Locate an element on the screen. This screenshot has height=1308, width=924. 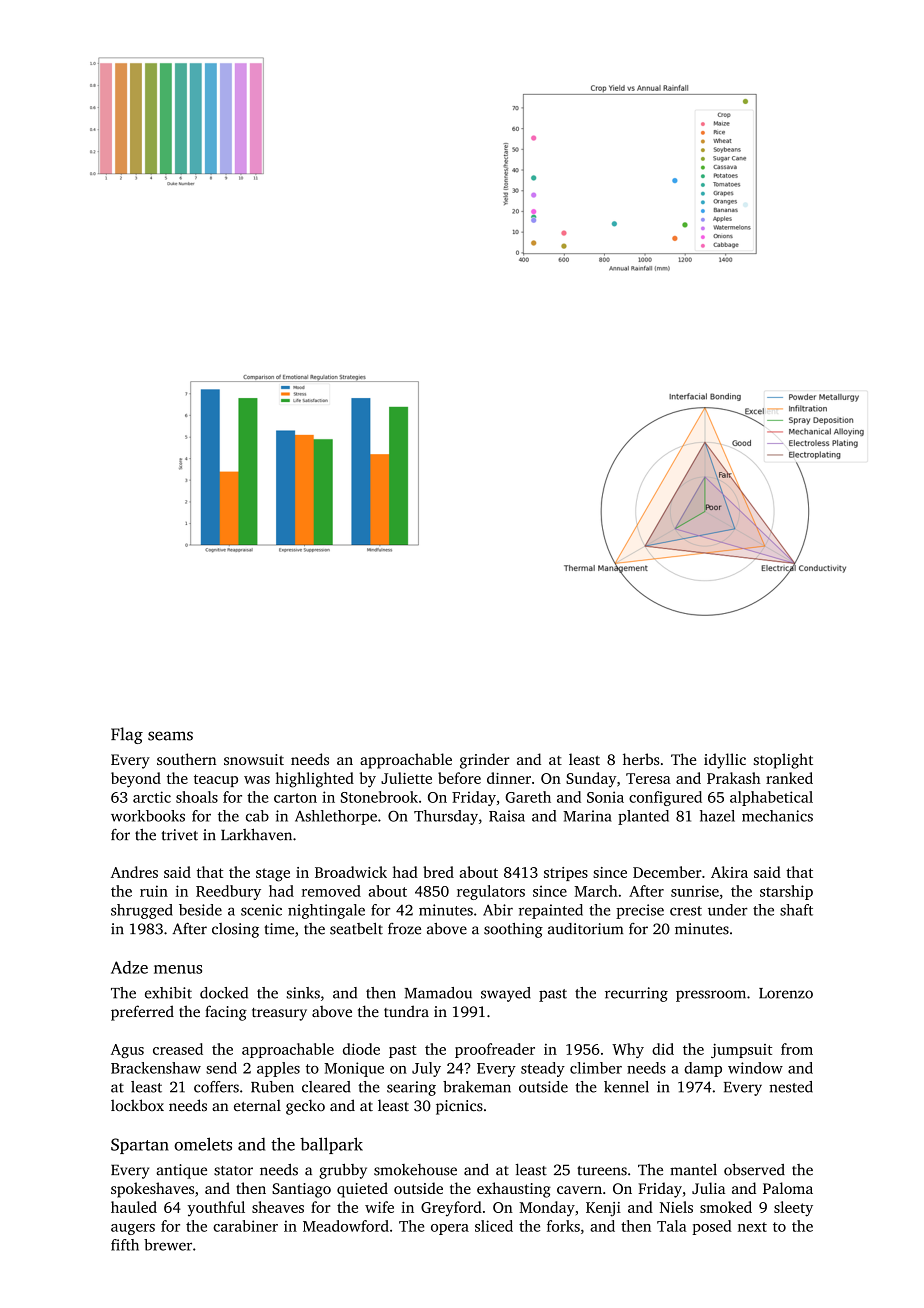
steady is located at coordinates (543, 1069).
